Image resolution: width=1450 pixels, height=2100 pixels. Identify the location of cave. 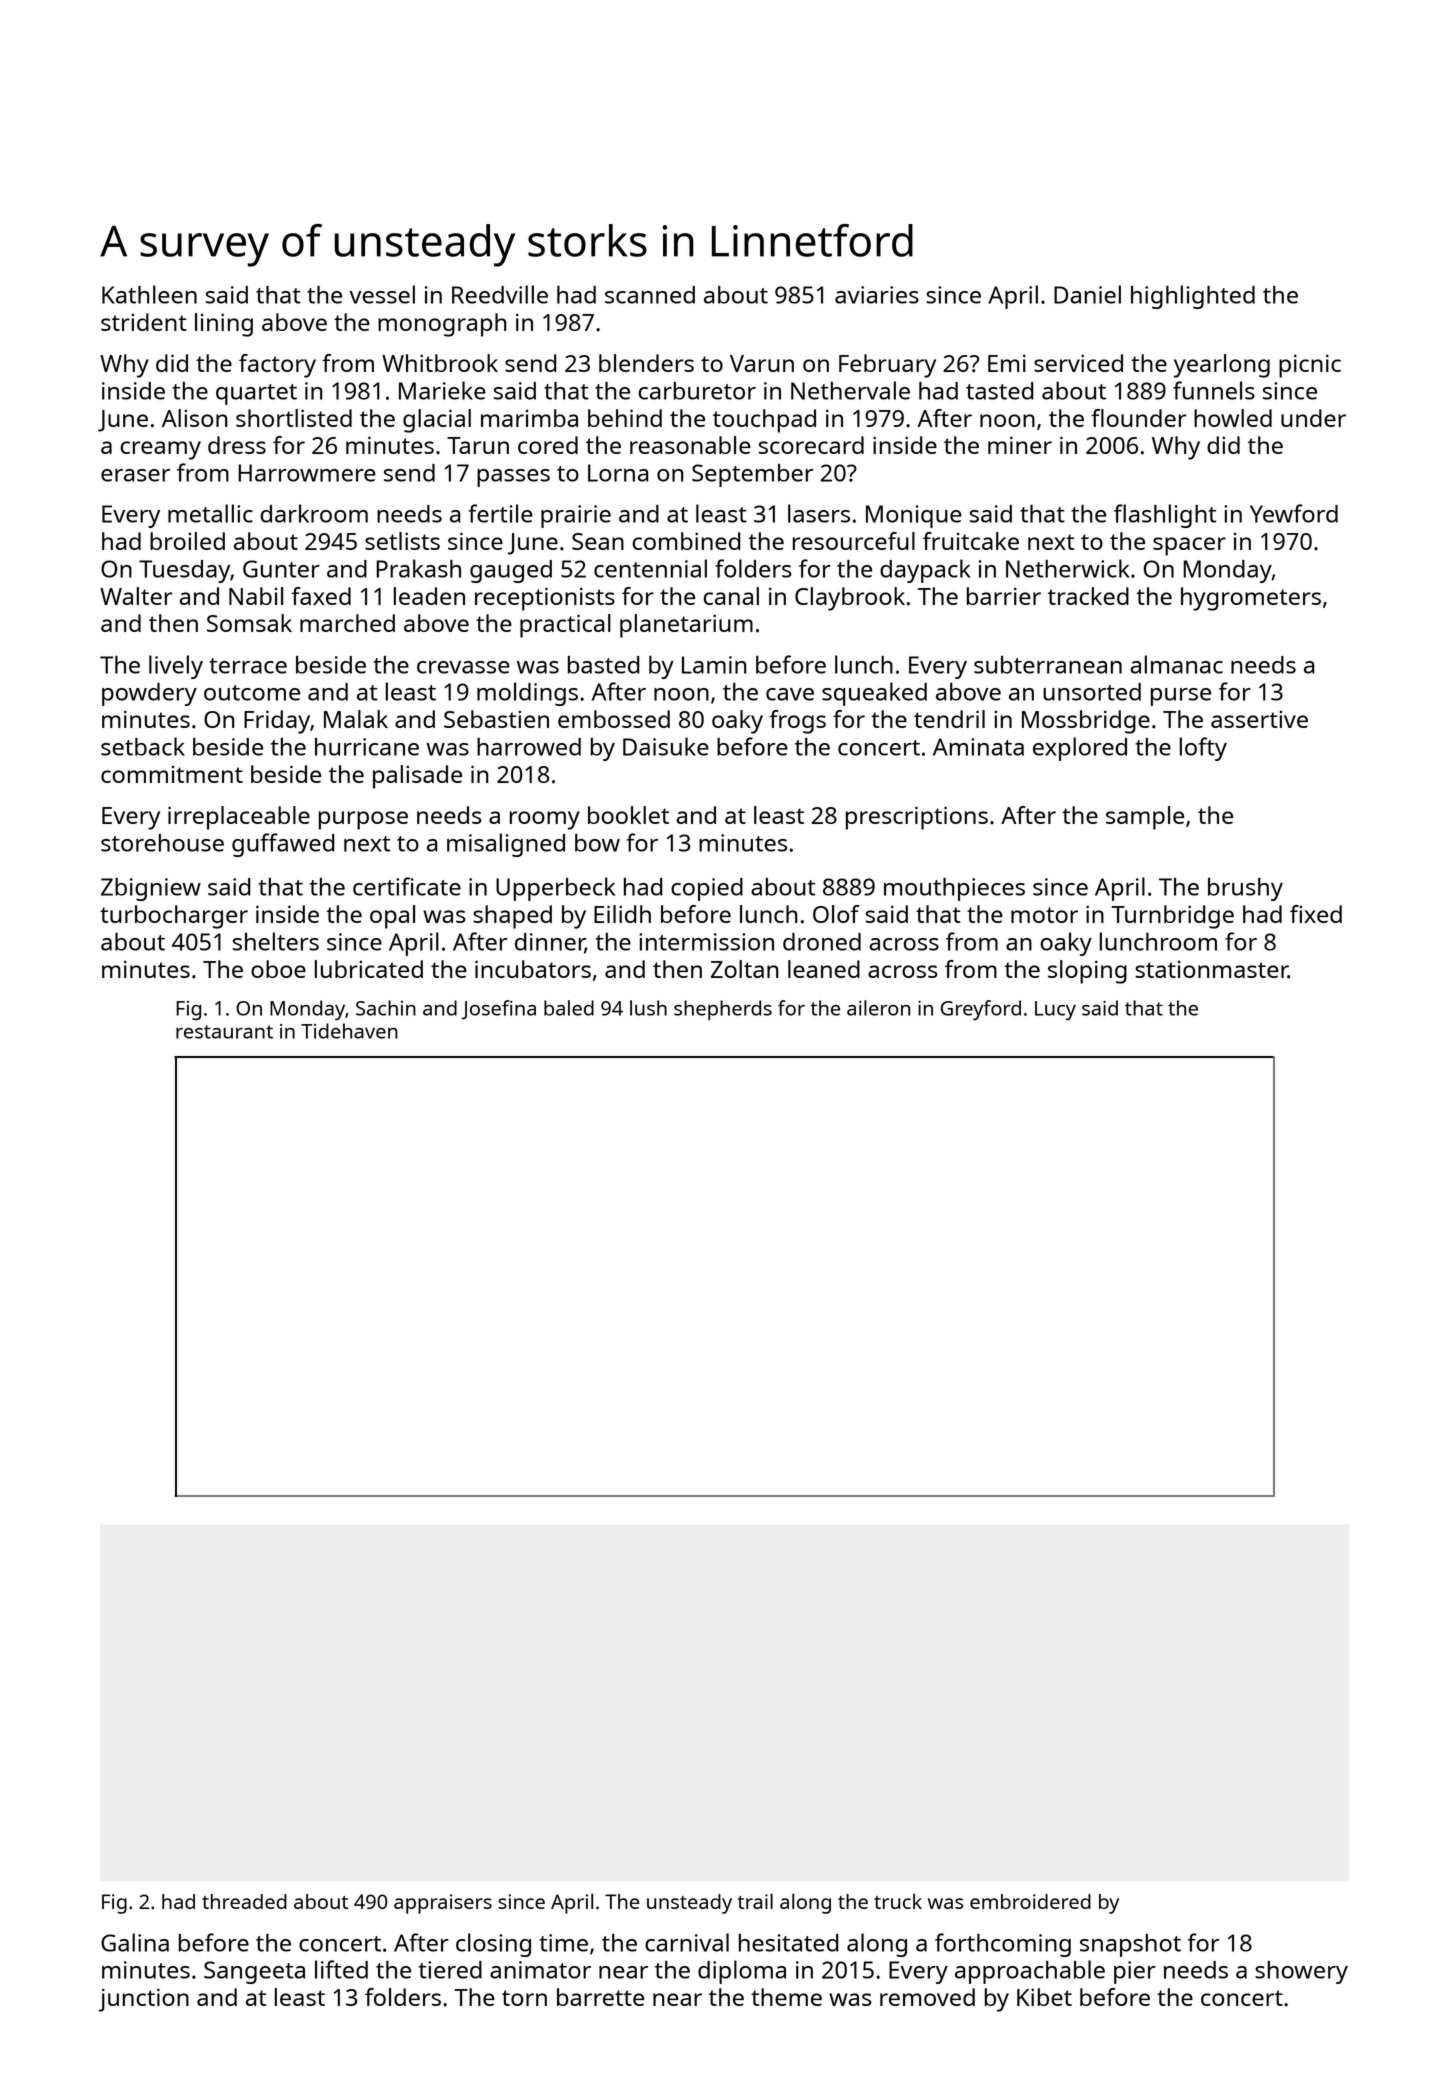
(790, 694).
